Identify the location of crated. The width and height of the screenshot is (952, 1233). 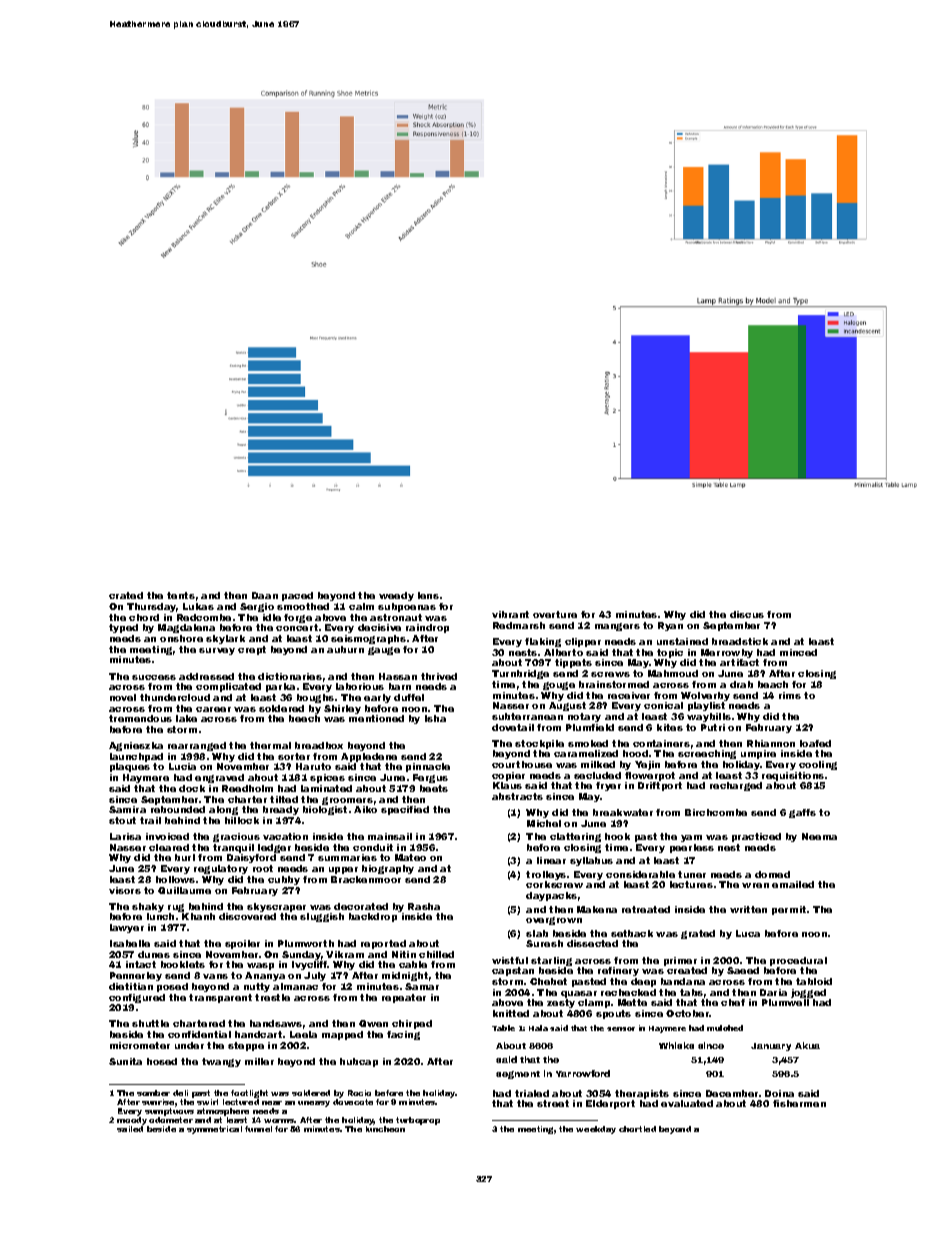
(126, 595).
